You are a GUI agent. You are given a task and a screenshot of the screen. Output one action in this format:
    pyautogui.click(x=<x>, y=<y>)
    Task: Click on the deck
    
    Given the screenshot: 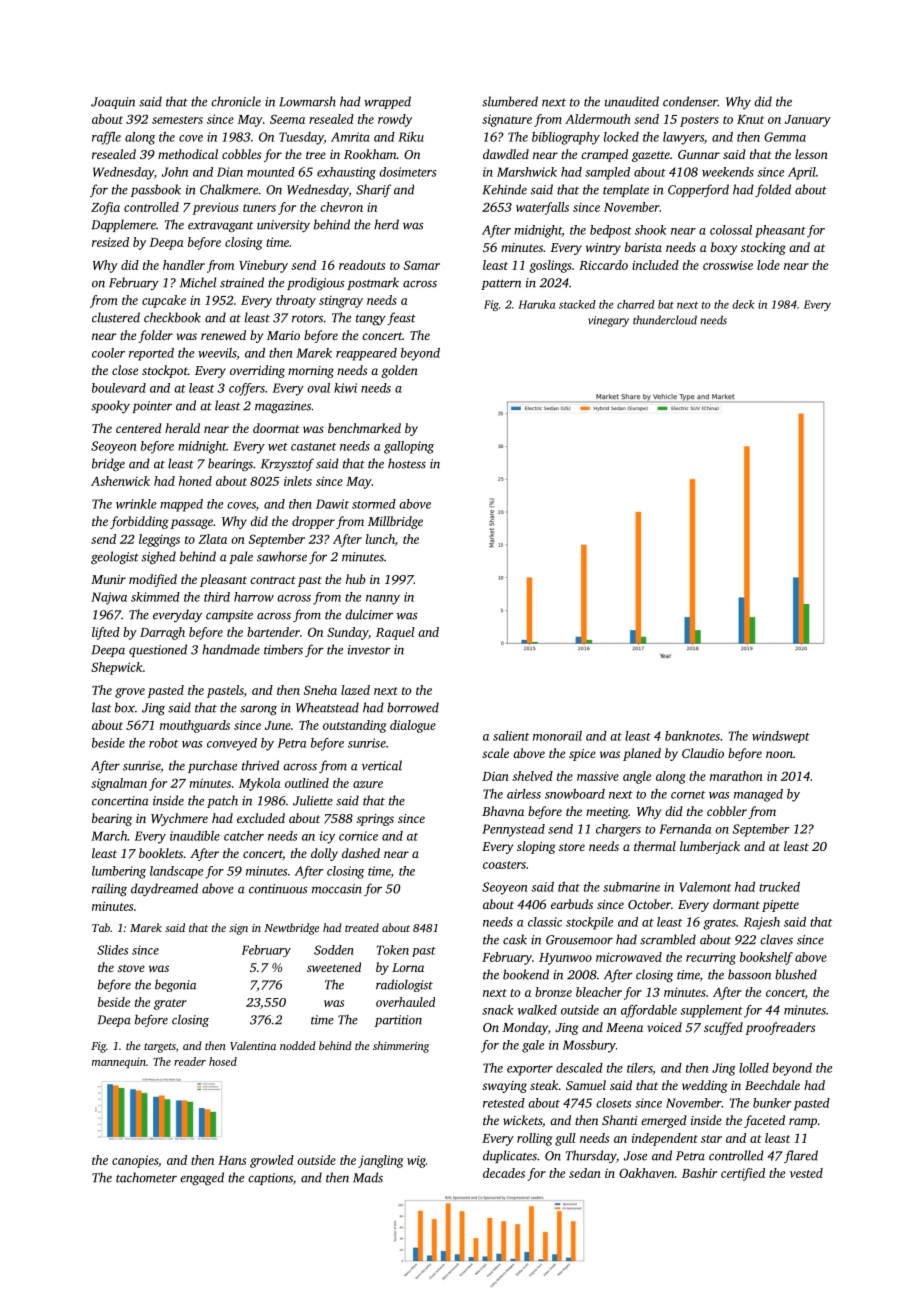 What is the action you would take?
    pyautogui.click(x=743, y=304)
